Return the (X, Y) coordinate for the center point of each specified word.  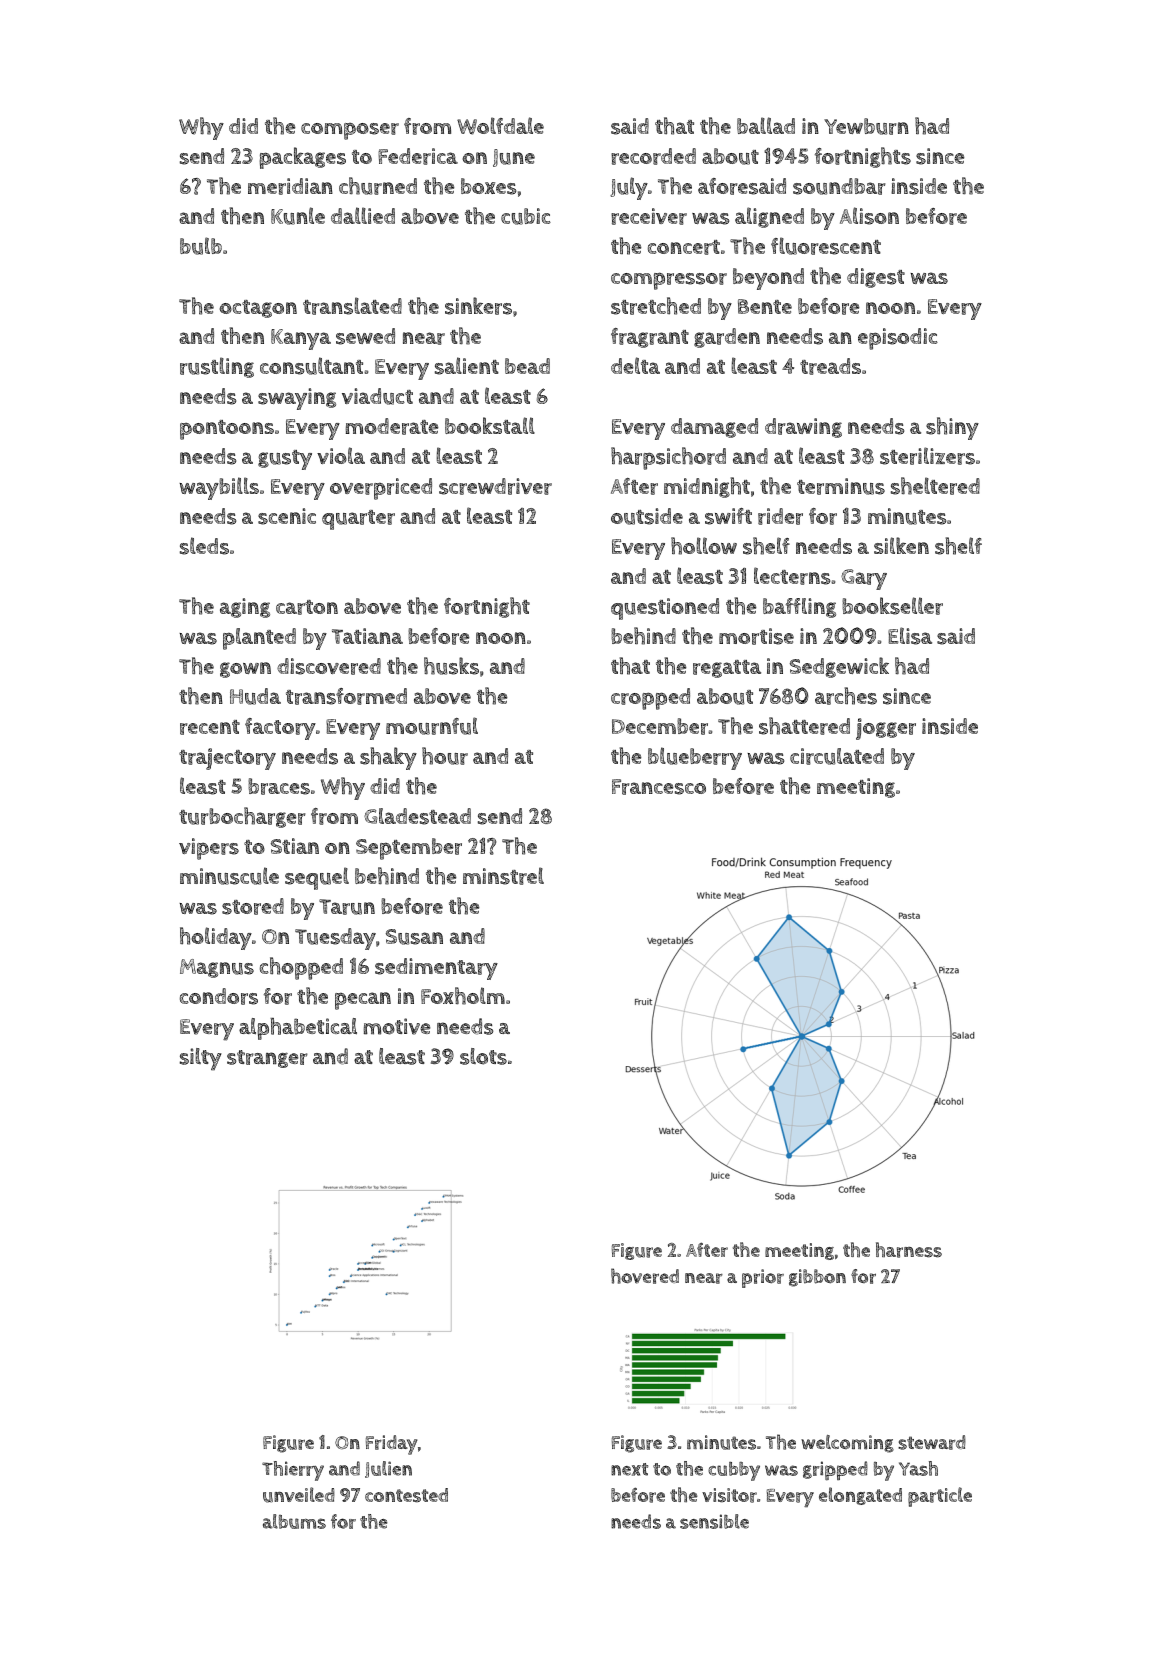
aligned (769, 217)
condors (219, 996)
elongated (860, 1496)
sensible (714, 1521)
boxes (488, 186)
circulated (837, 756)
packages (302, 158)
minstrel (503, 876)
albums (294, 1521)
